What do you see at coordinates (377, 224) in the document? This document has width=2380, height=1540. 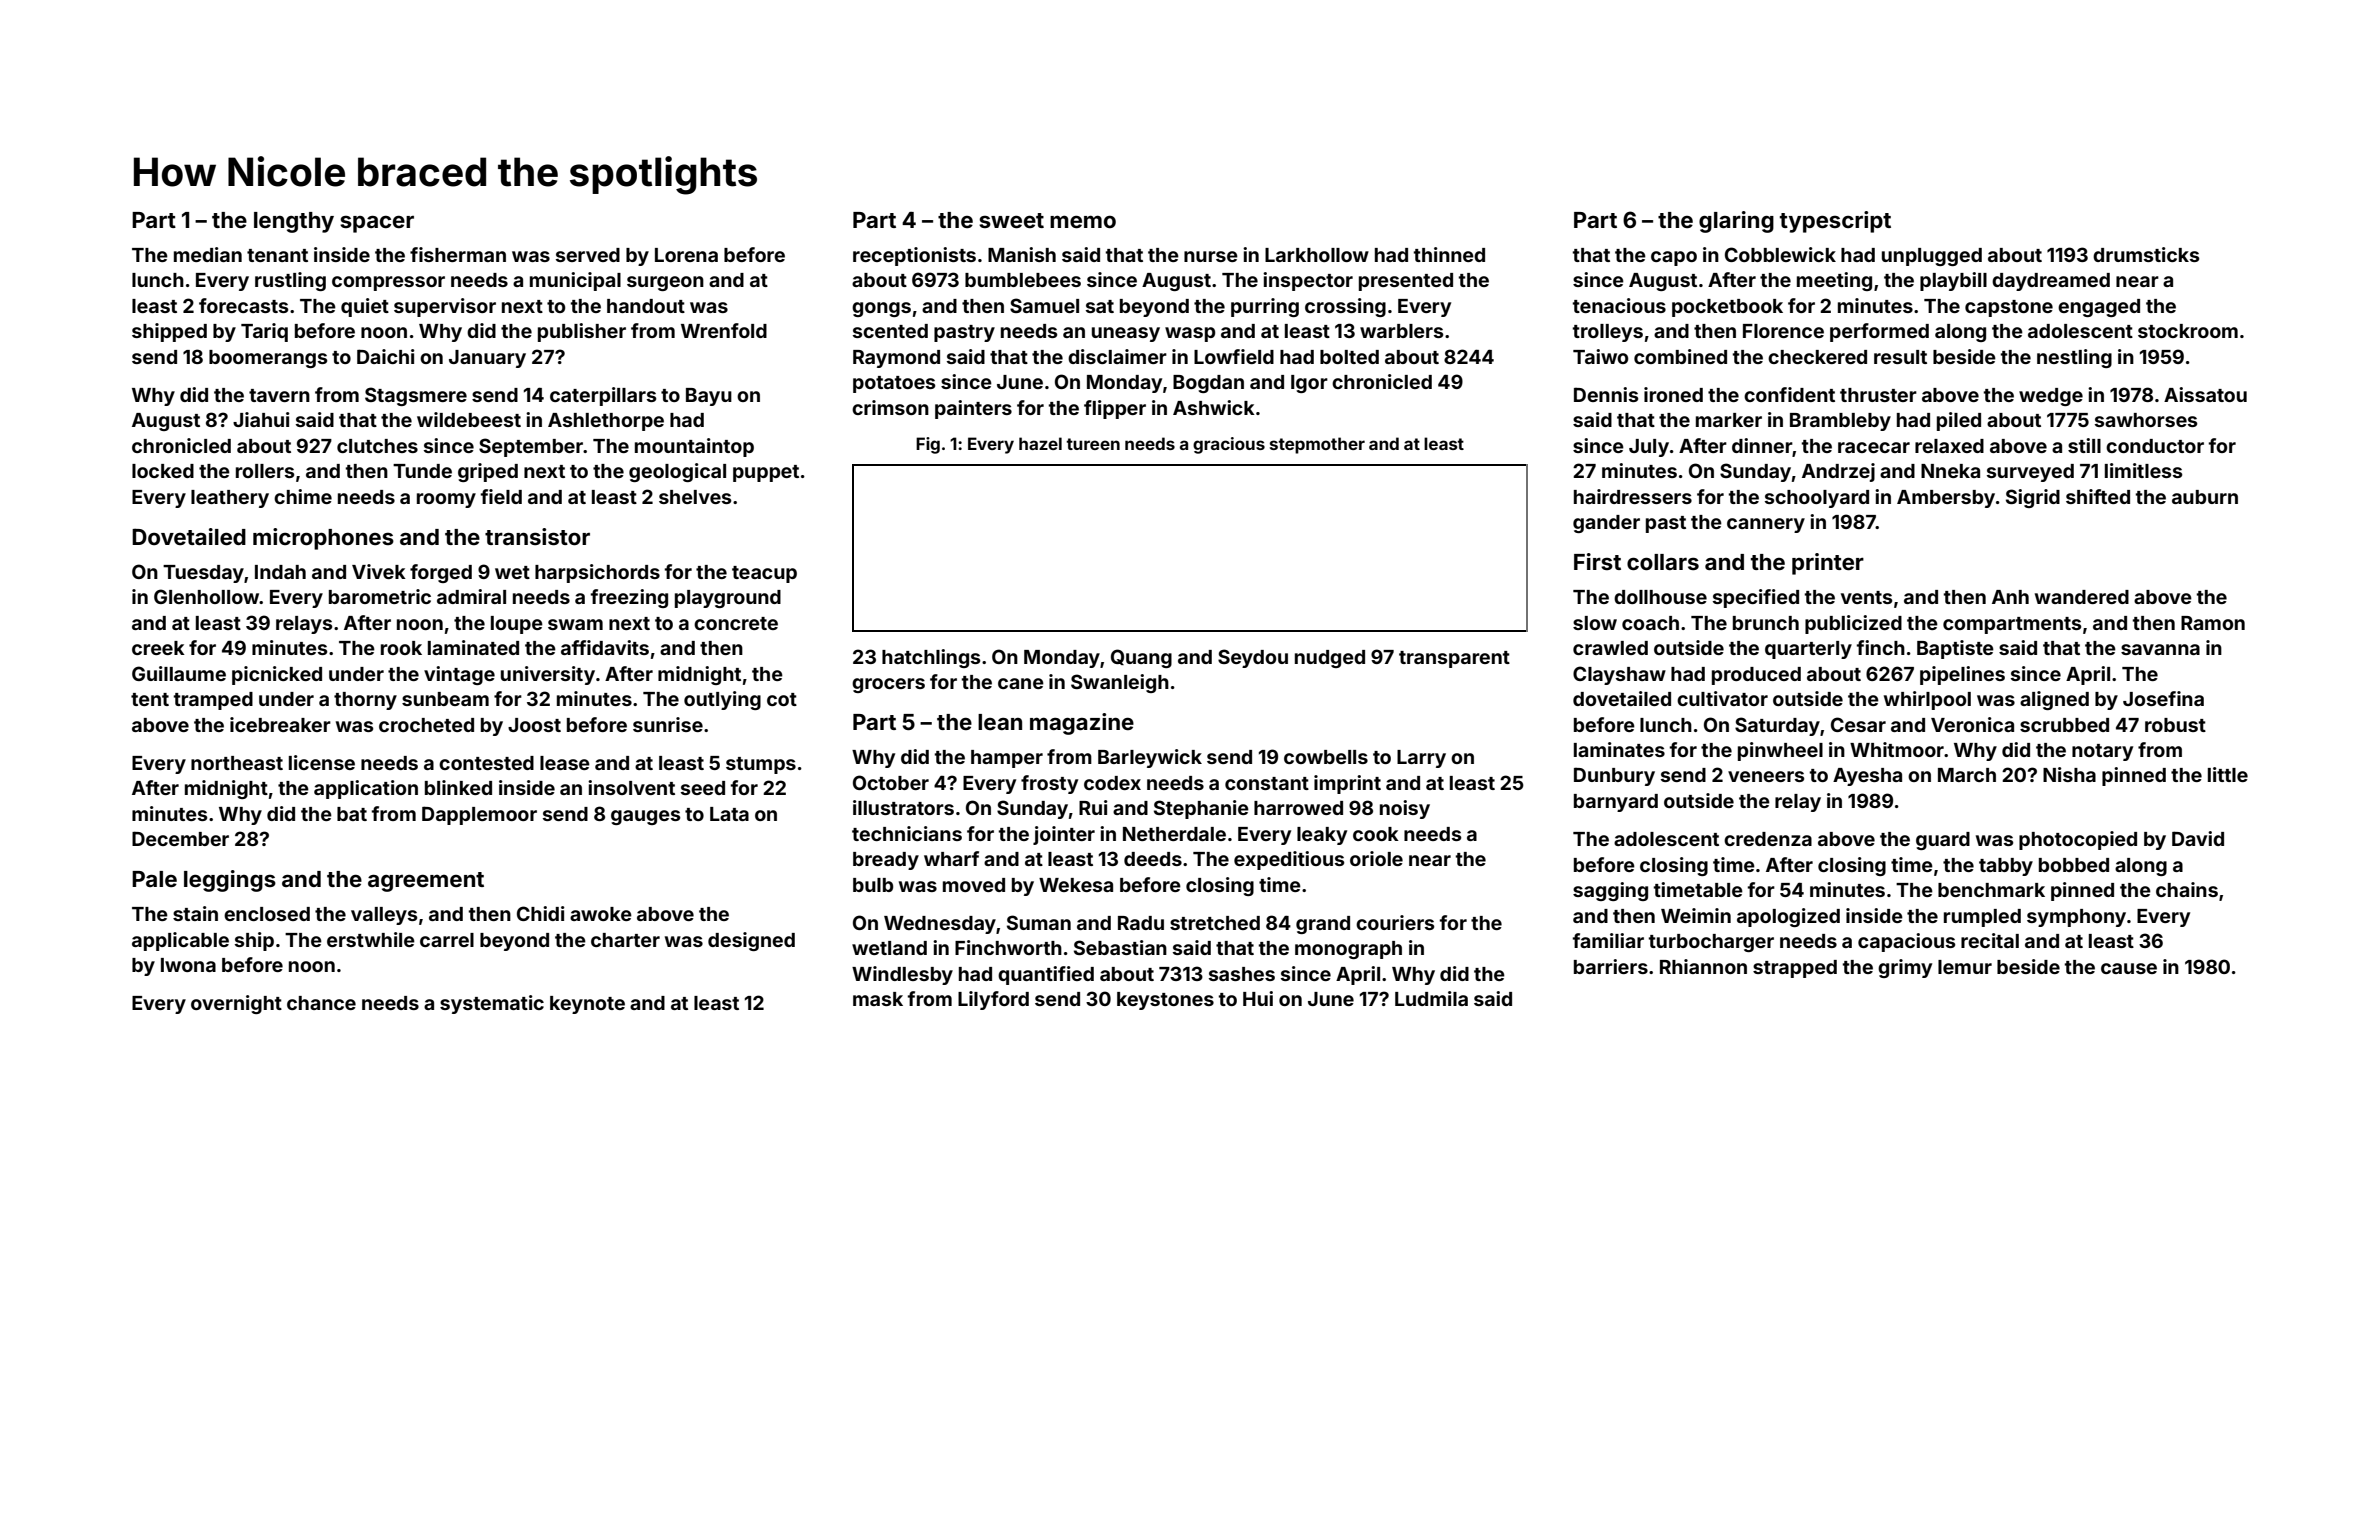 I see `spacer` at bounding box center [377, 224].
